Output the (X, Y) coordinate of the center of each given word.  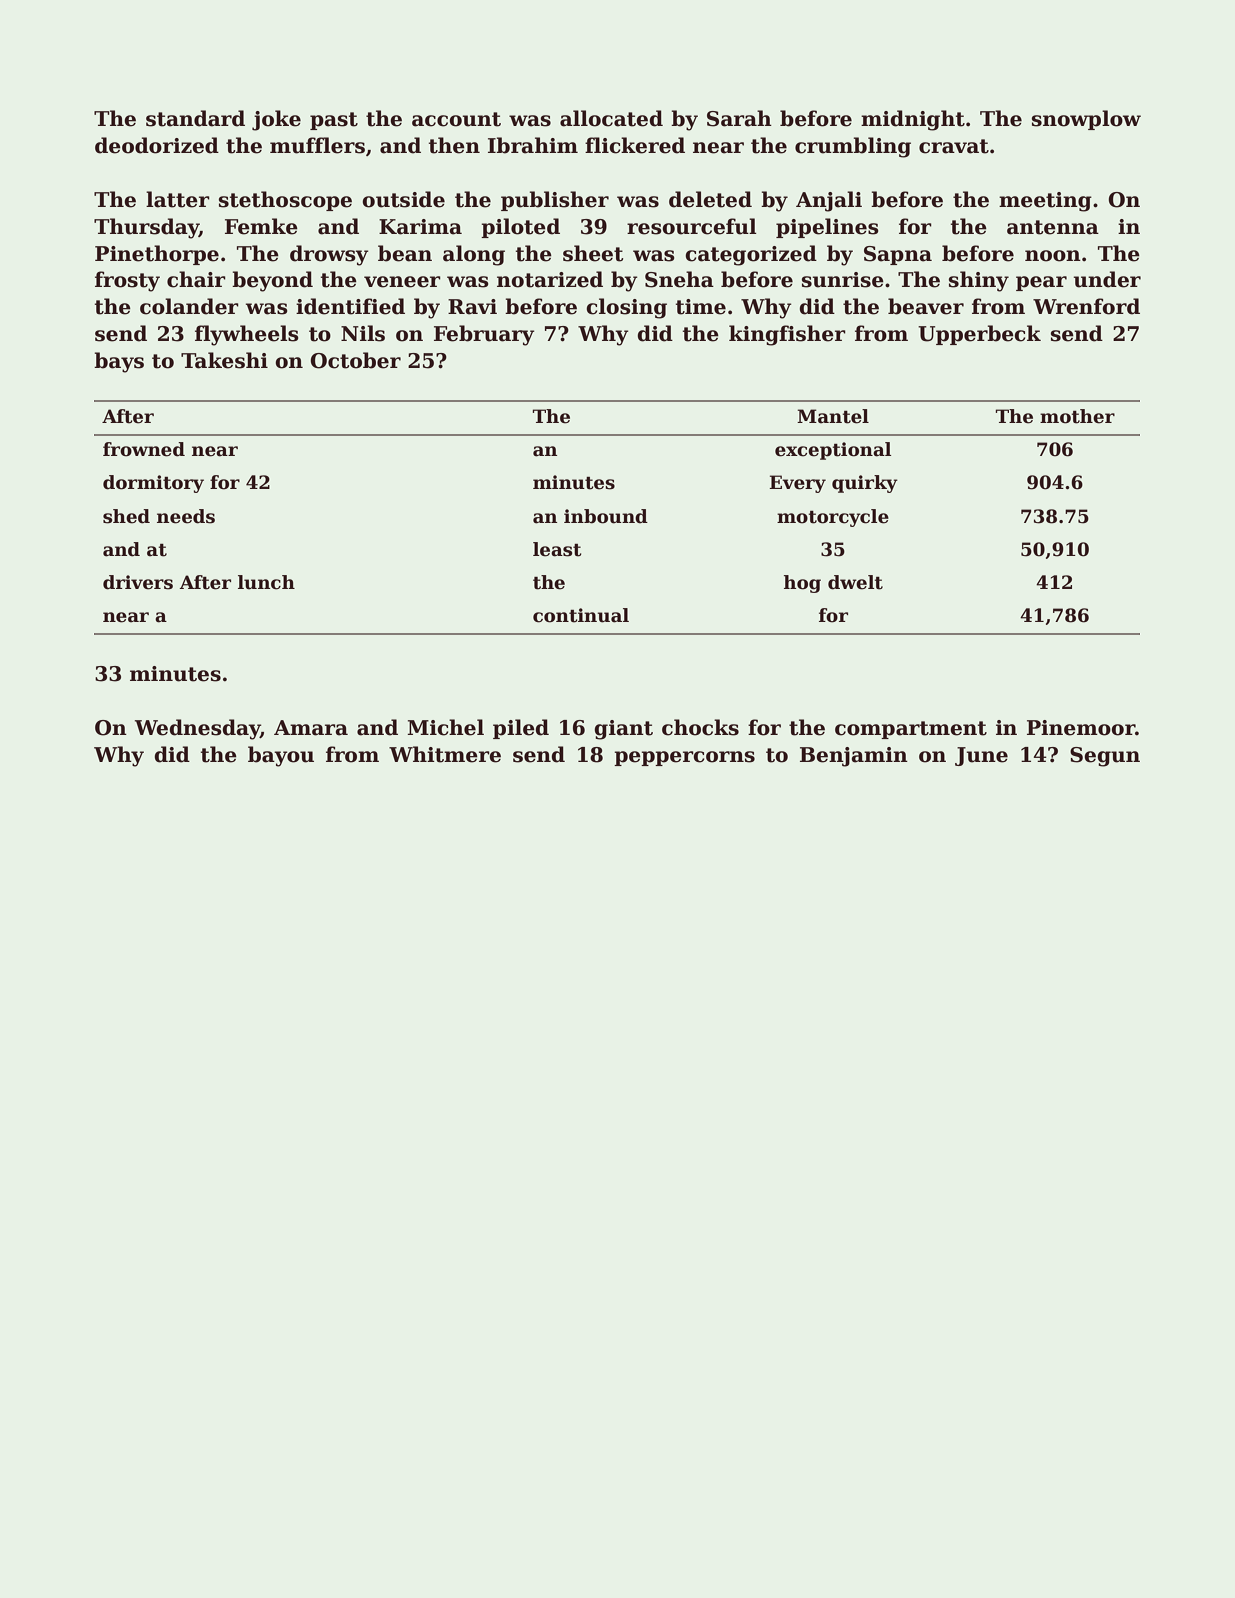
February (484, 335)
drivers (138, 582)
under (1107, 279)
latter (178, 199)
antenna (1053, 227)
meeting (1045, 202)
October (355, 360)
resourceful (692, 226)
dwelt (855, 582)
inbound (606, 516)
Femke (261, 226)
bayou (281, 756)
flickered (635, 145)
